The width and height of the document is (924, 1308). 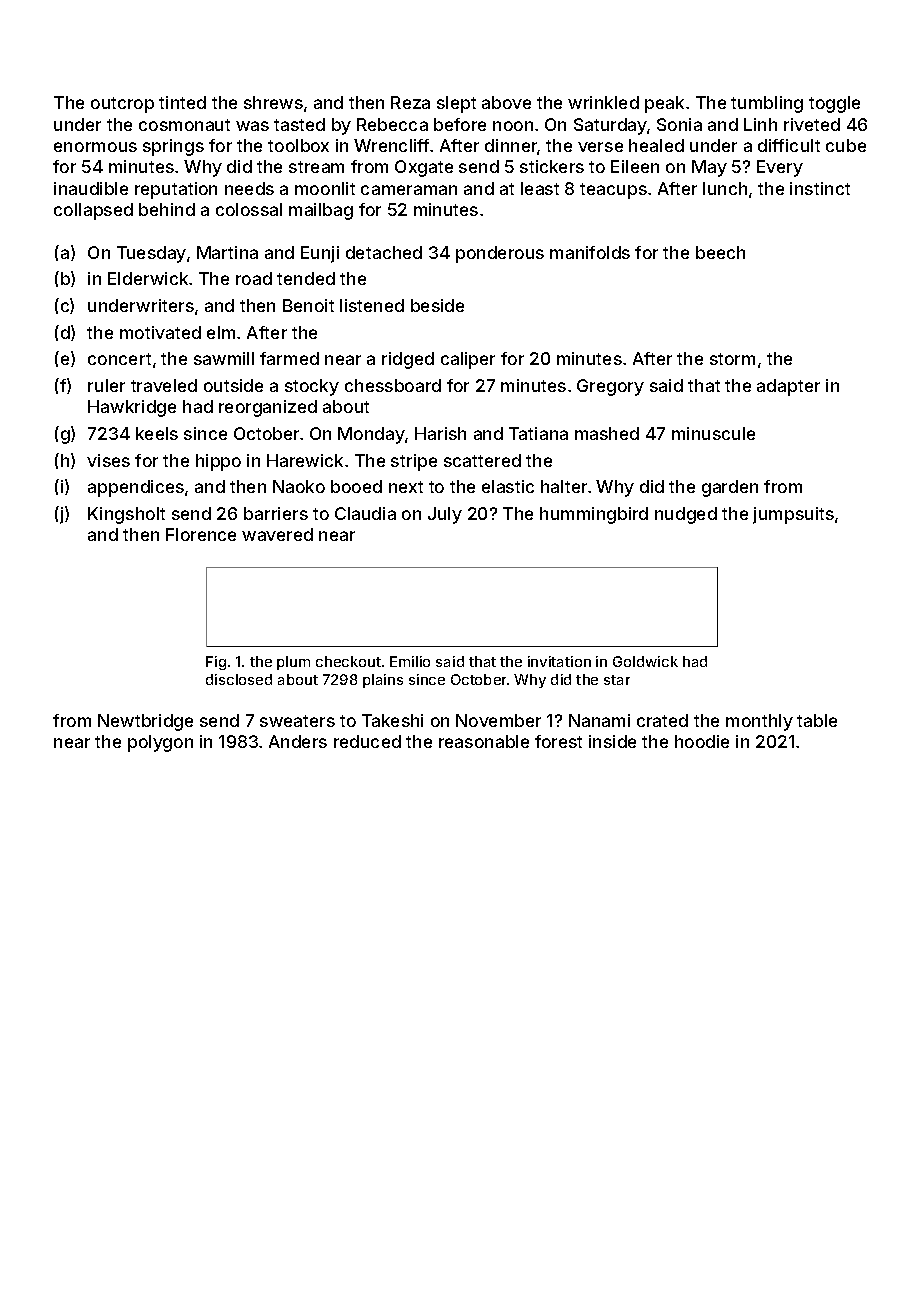 What do you see at coordinates (725, 188) in the document?
I see `lunch` at bounding box center [725, 188].
